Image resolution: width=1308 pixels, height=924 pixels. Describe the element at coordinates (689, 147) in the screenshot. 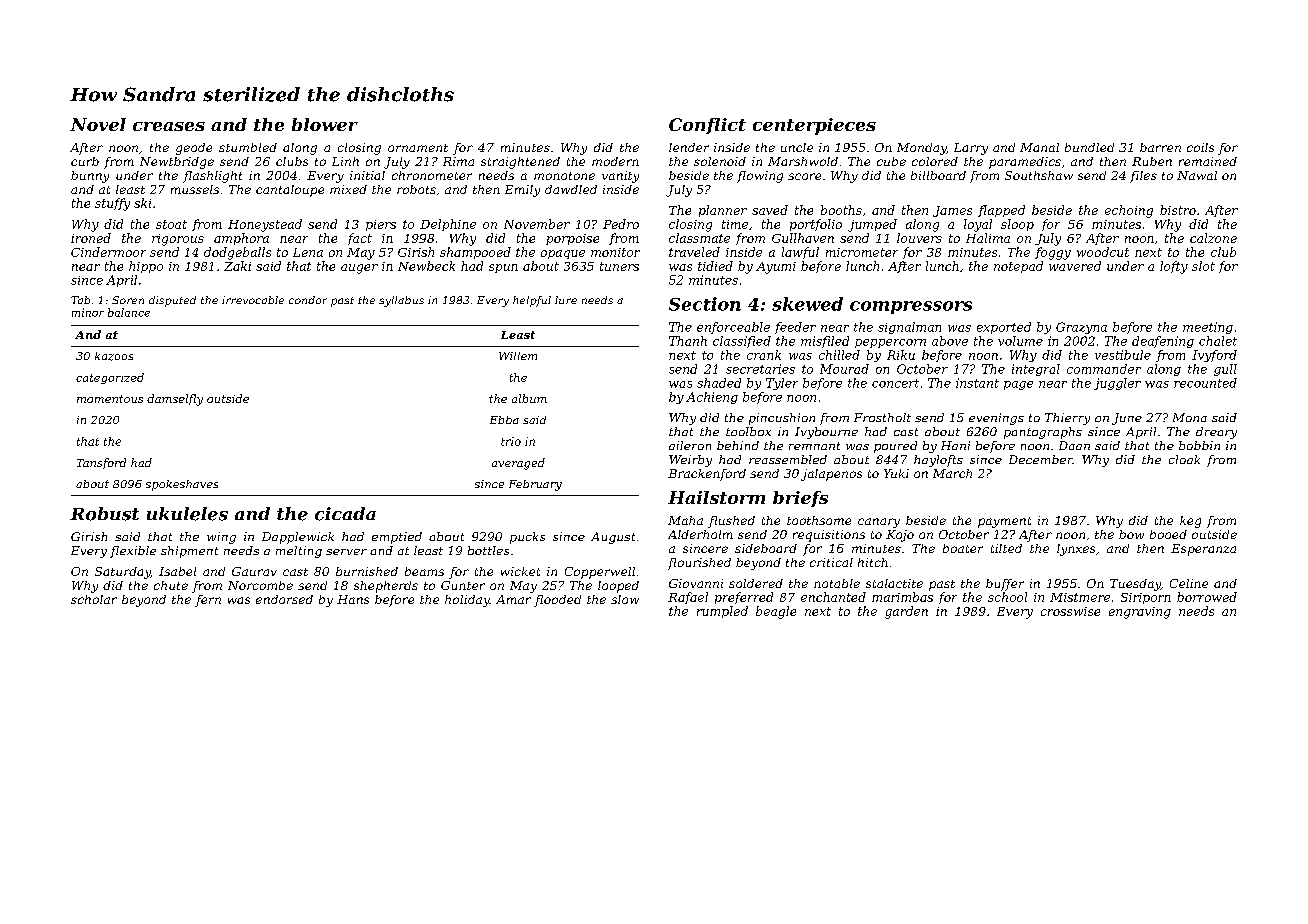

I see `lender` at that location.
